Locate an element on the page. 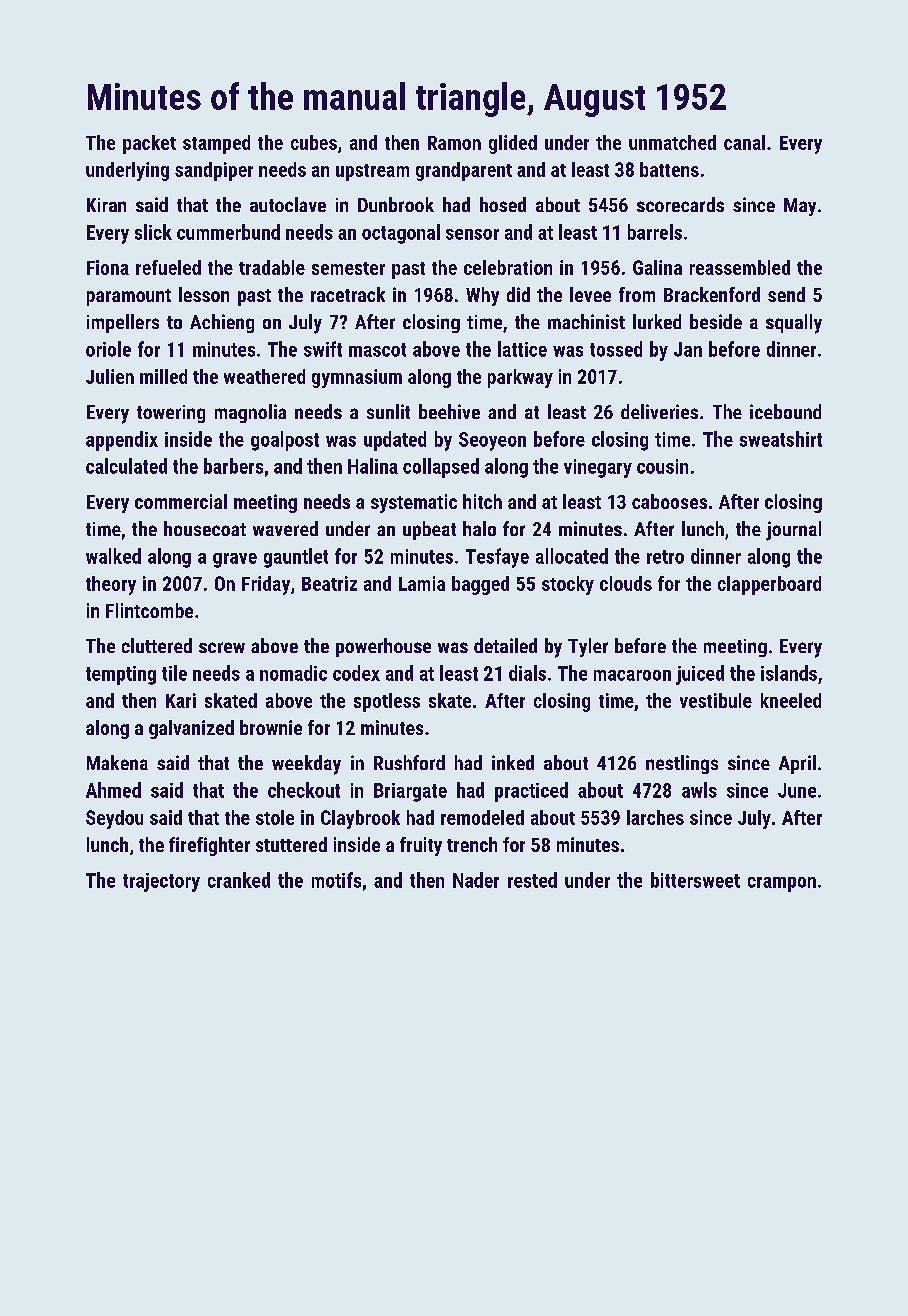  squally is located at coordinates (794, 324).
